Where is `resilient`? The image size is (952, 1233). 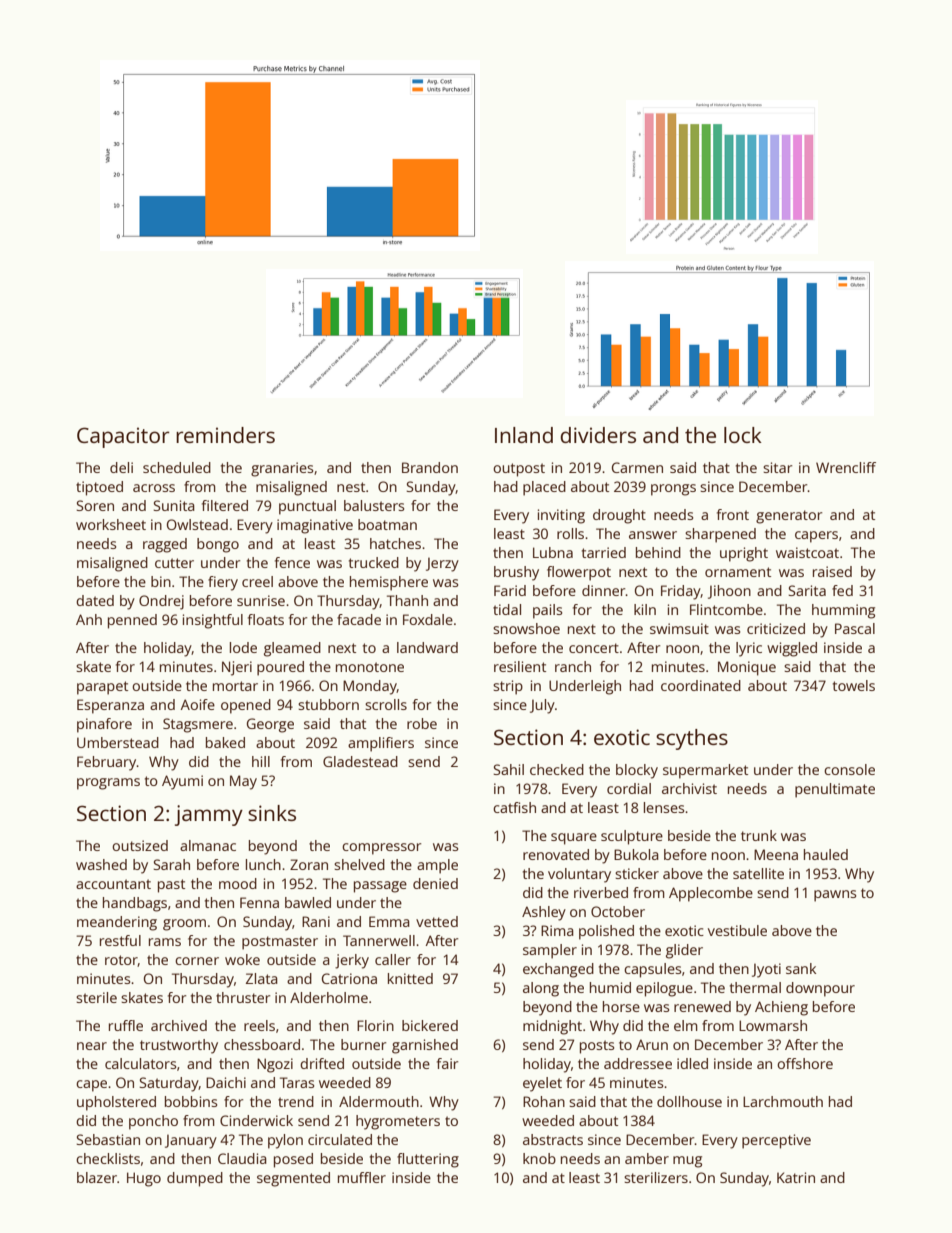
resilient is located at coordinates (520, 666).
